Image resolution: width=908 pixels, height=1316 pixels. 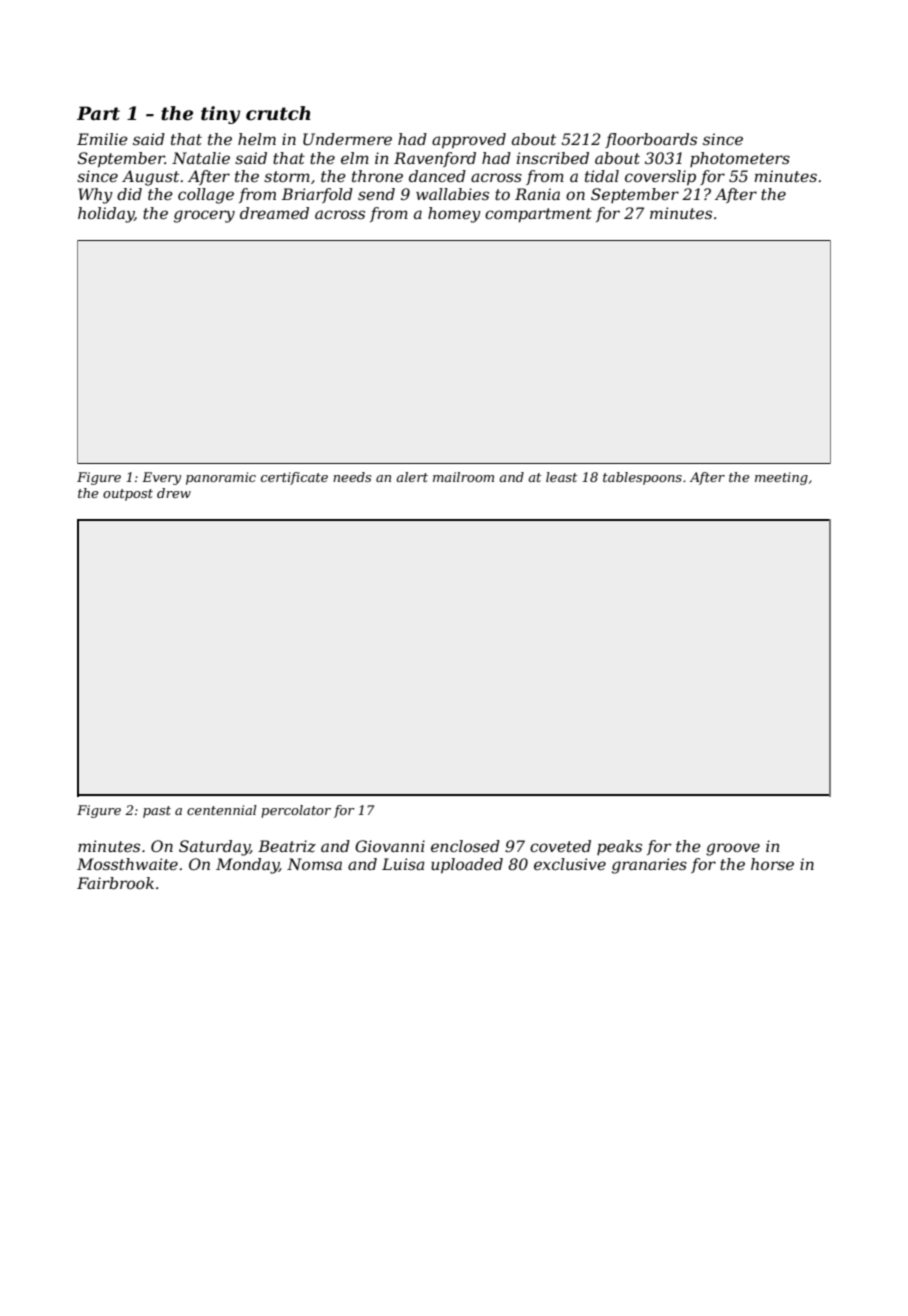 What do you see at coordinates (220, 115) in the document?
I see `tiny` at bounding box center [220, 115].
